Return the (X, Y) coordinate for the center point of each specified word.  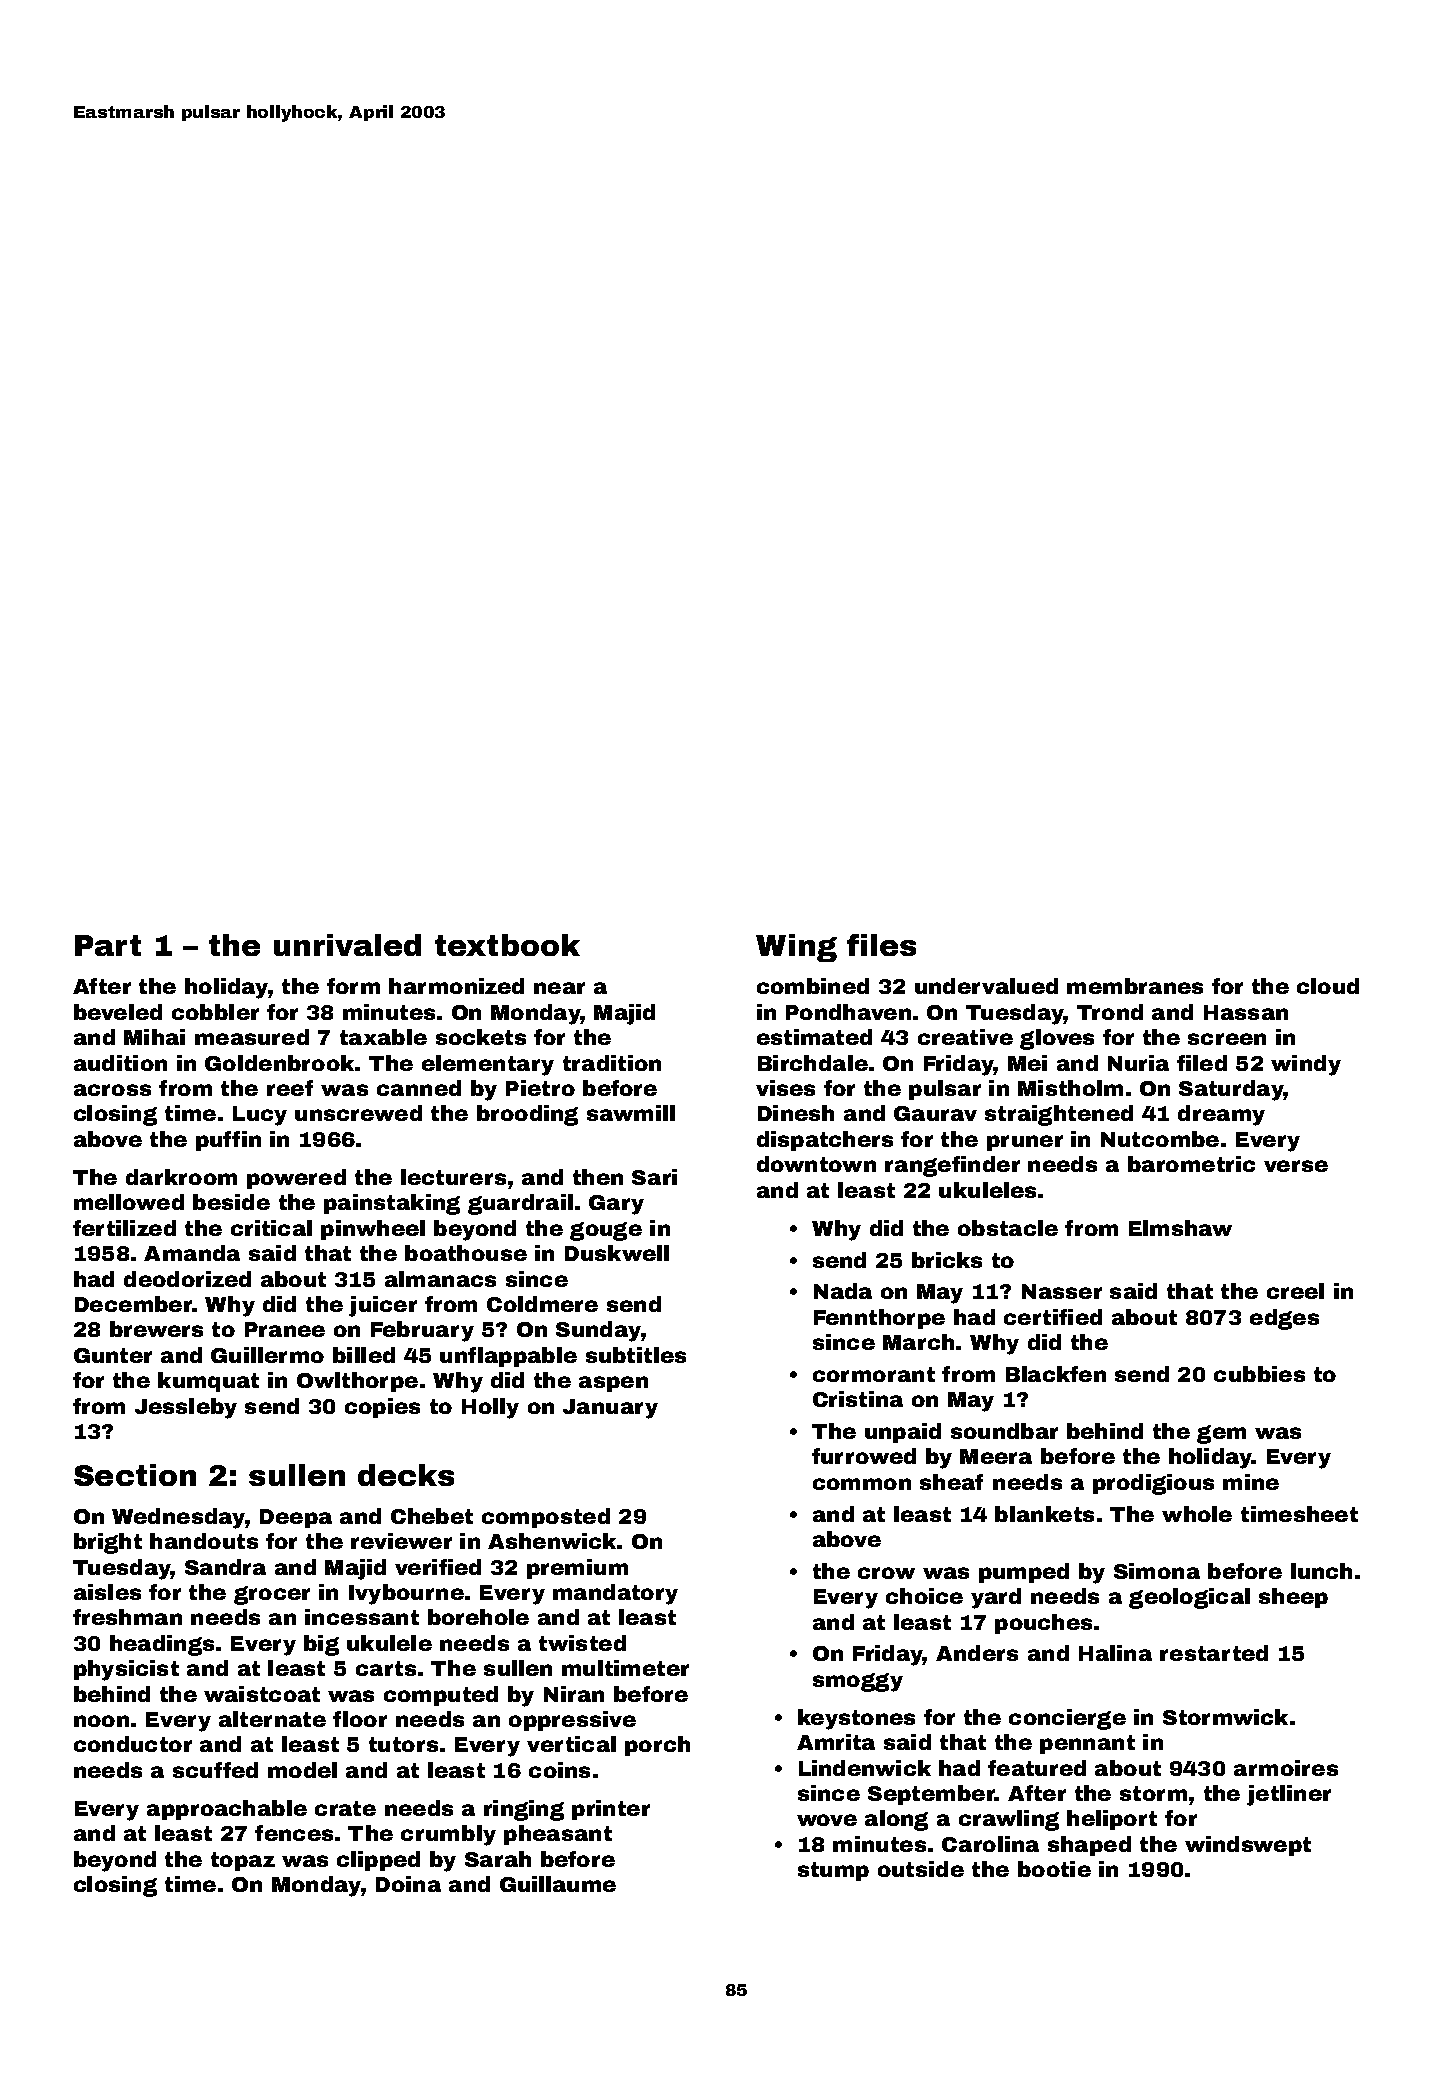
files (881, 945)
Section (135, 1475)
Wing (796, 948)
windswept (1248, 1846)
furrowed (864, 1456)
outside (921, 1869)
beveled (118, 1012)
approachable (227, 1810)
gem (1221, 1434)
